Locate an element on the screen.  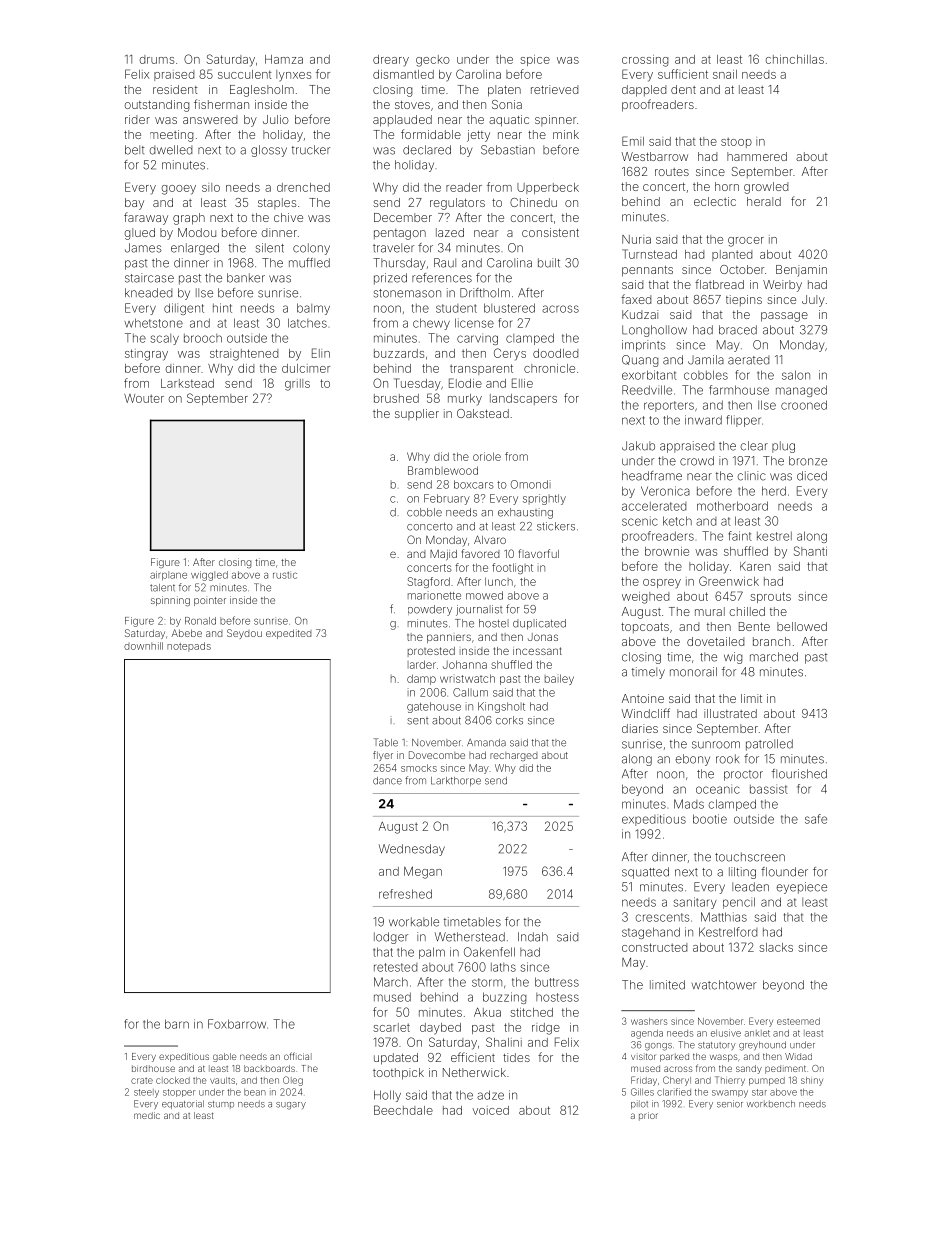
Hamza is located at coordinates (284, 59).
